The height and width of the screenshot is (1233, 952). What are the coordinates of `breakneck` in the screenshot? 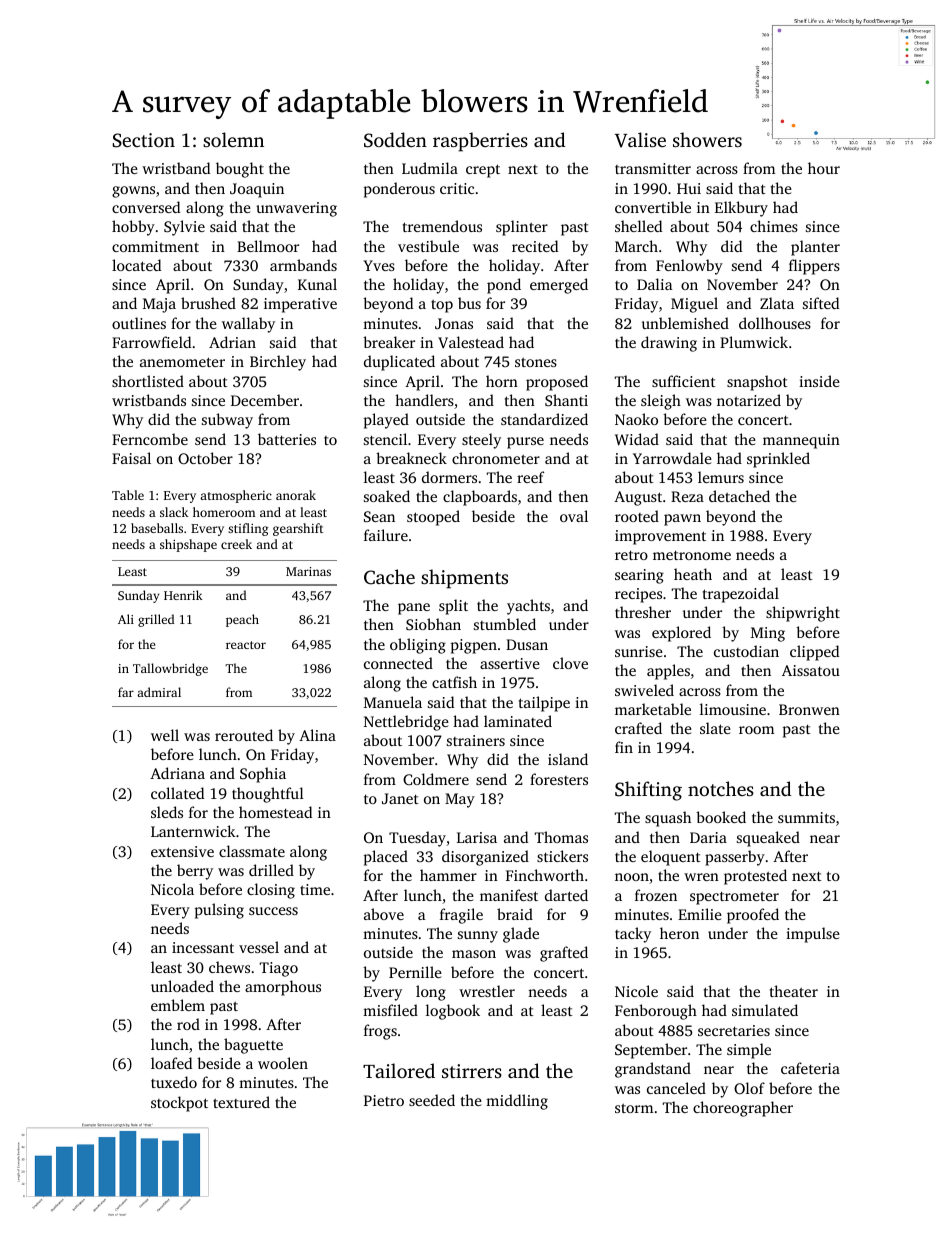 It's located at (411, 458).
